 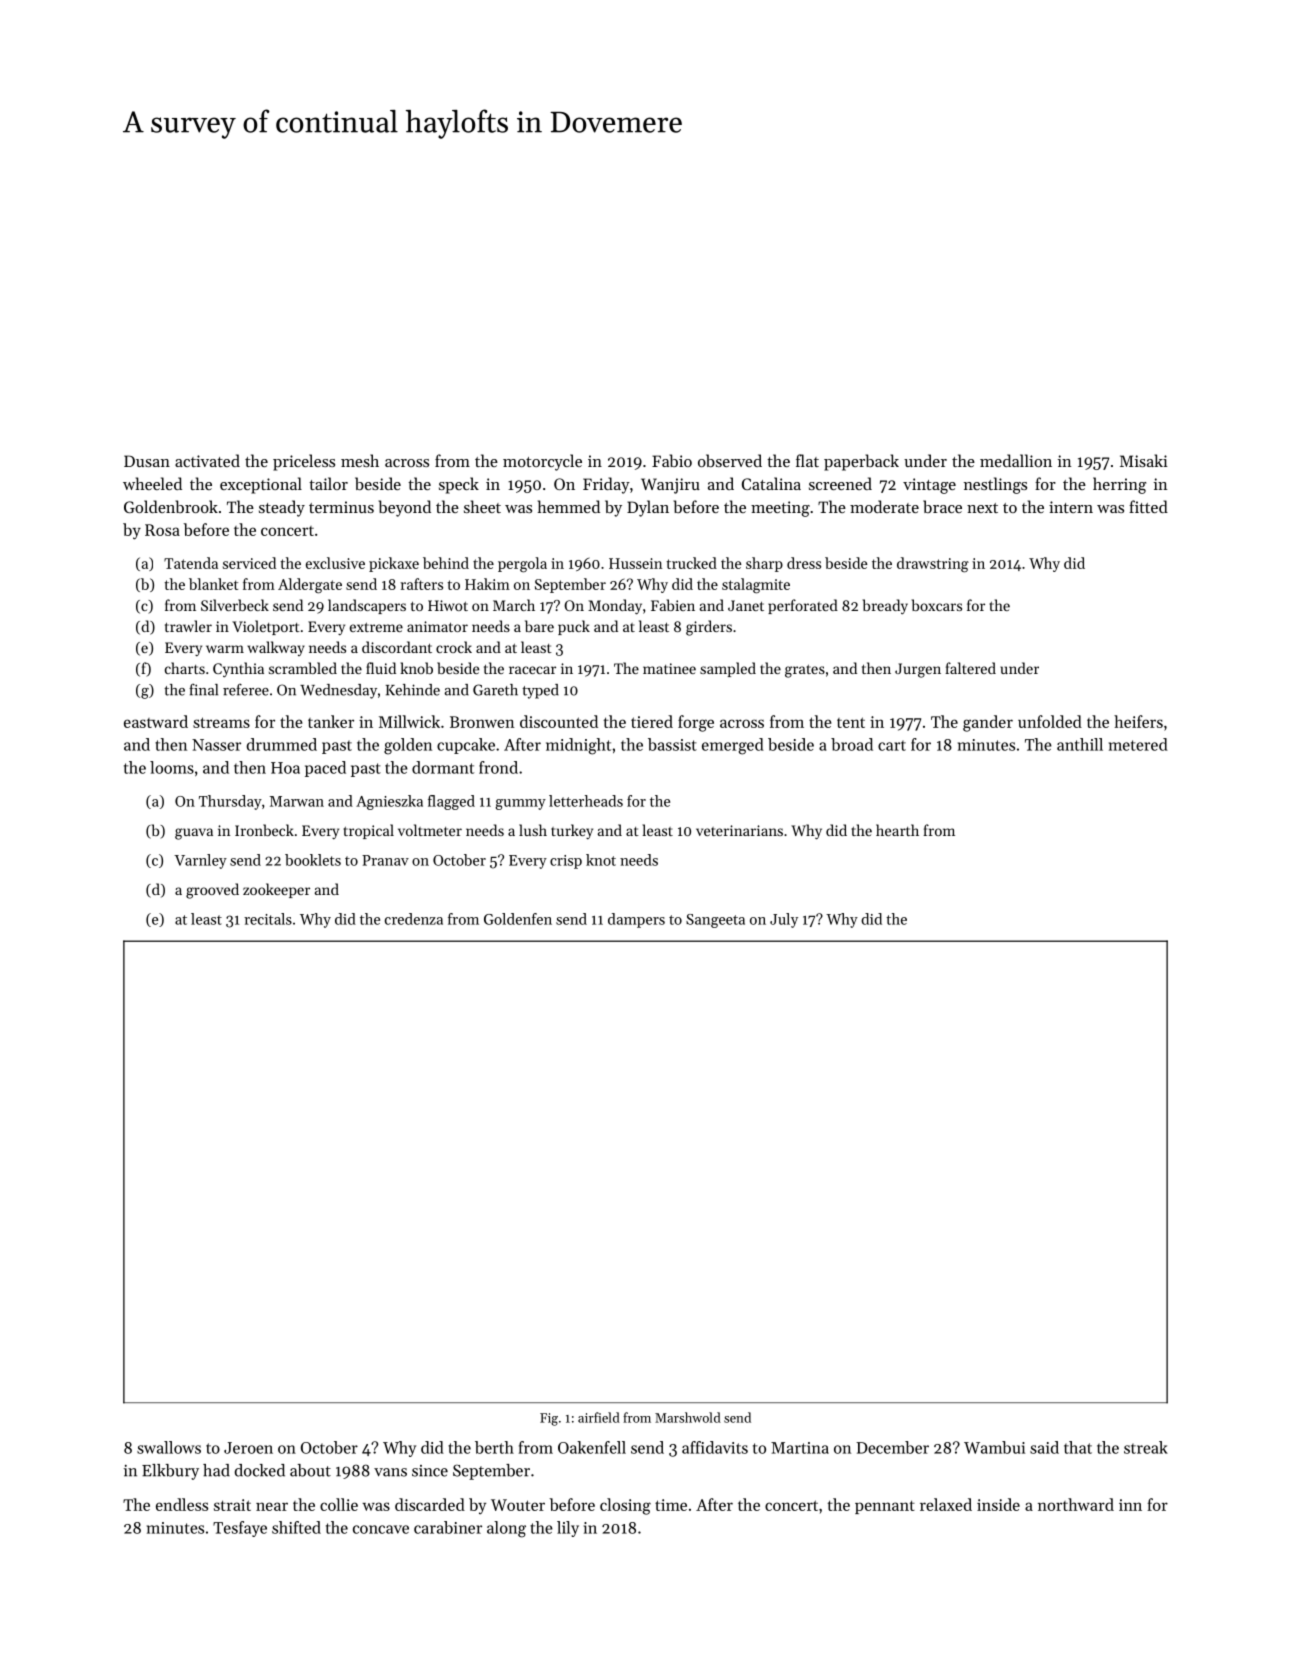 I want to click on zookeeper, so click(x=276, y=890).
